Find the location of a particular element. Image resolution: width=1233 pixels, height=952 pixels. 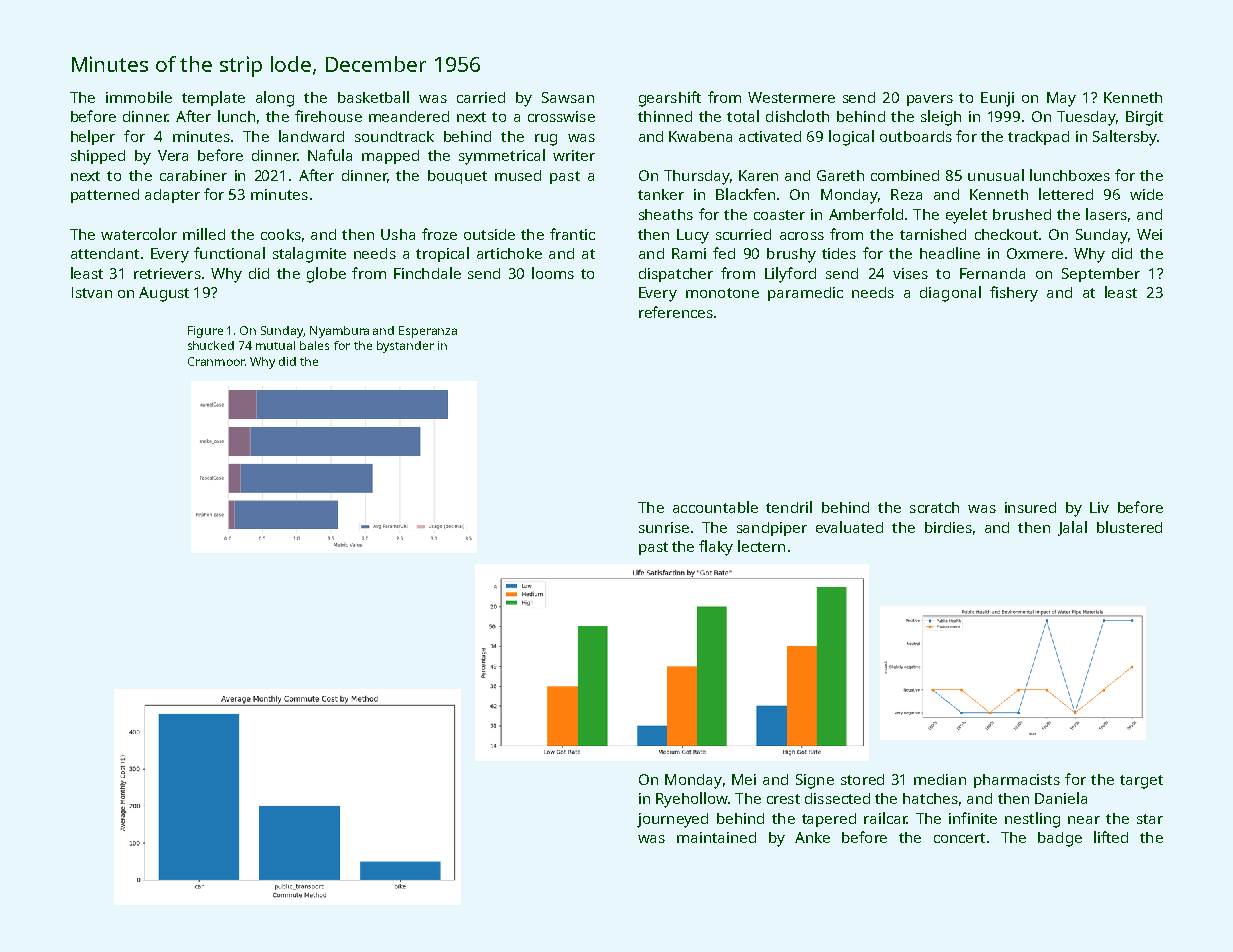

along is located at coordinates (275, 99).
